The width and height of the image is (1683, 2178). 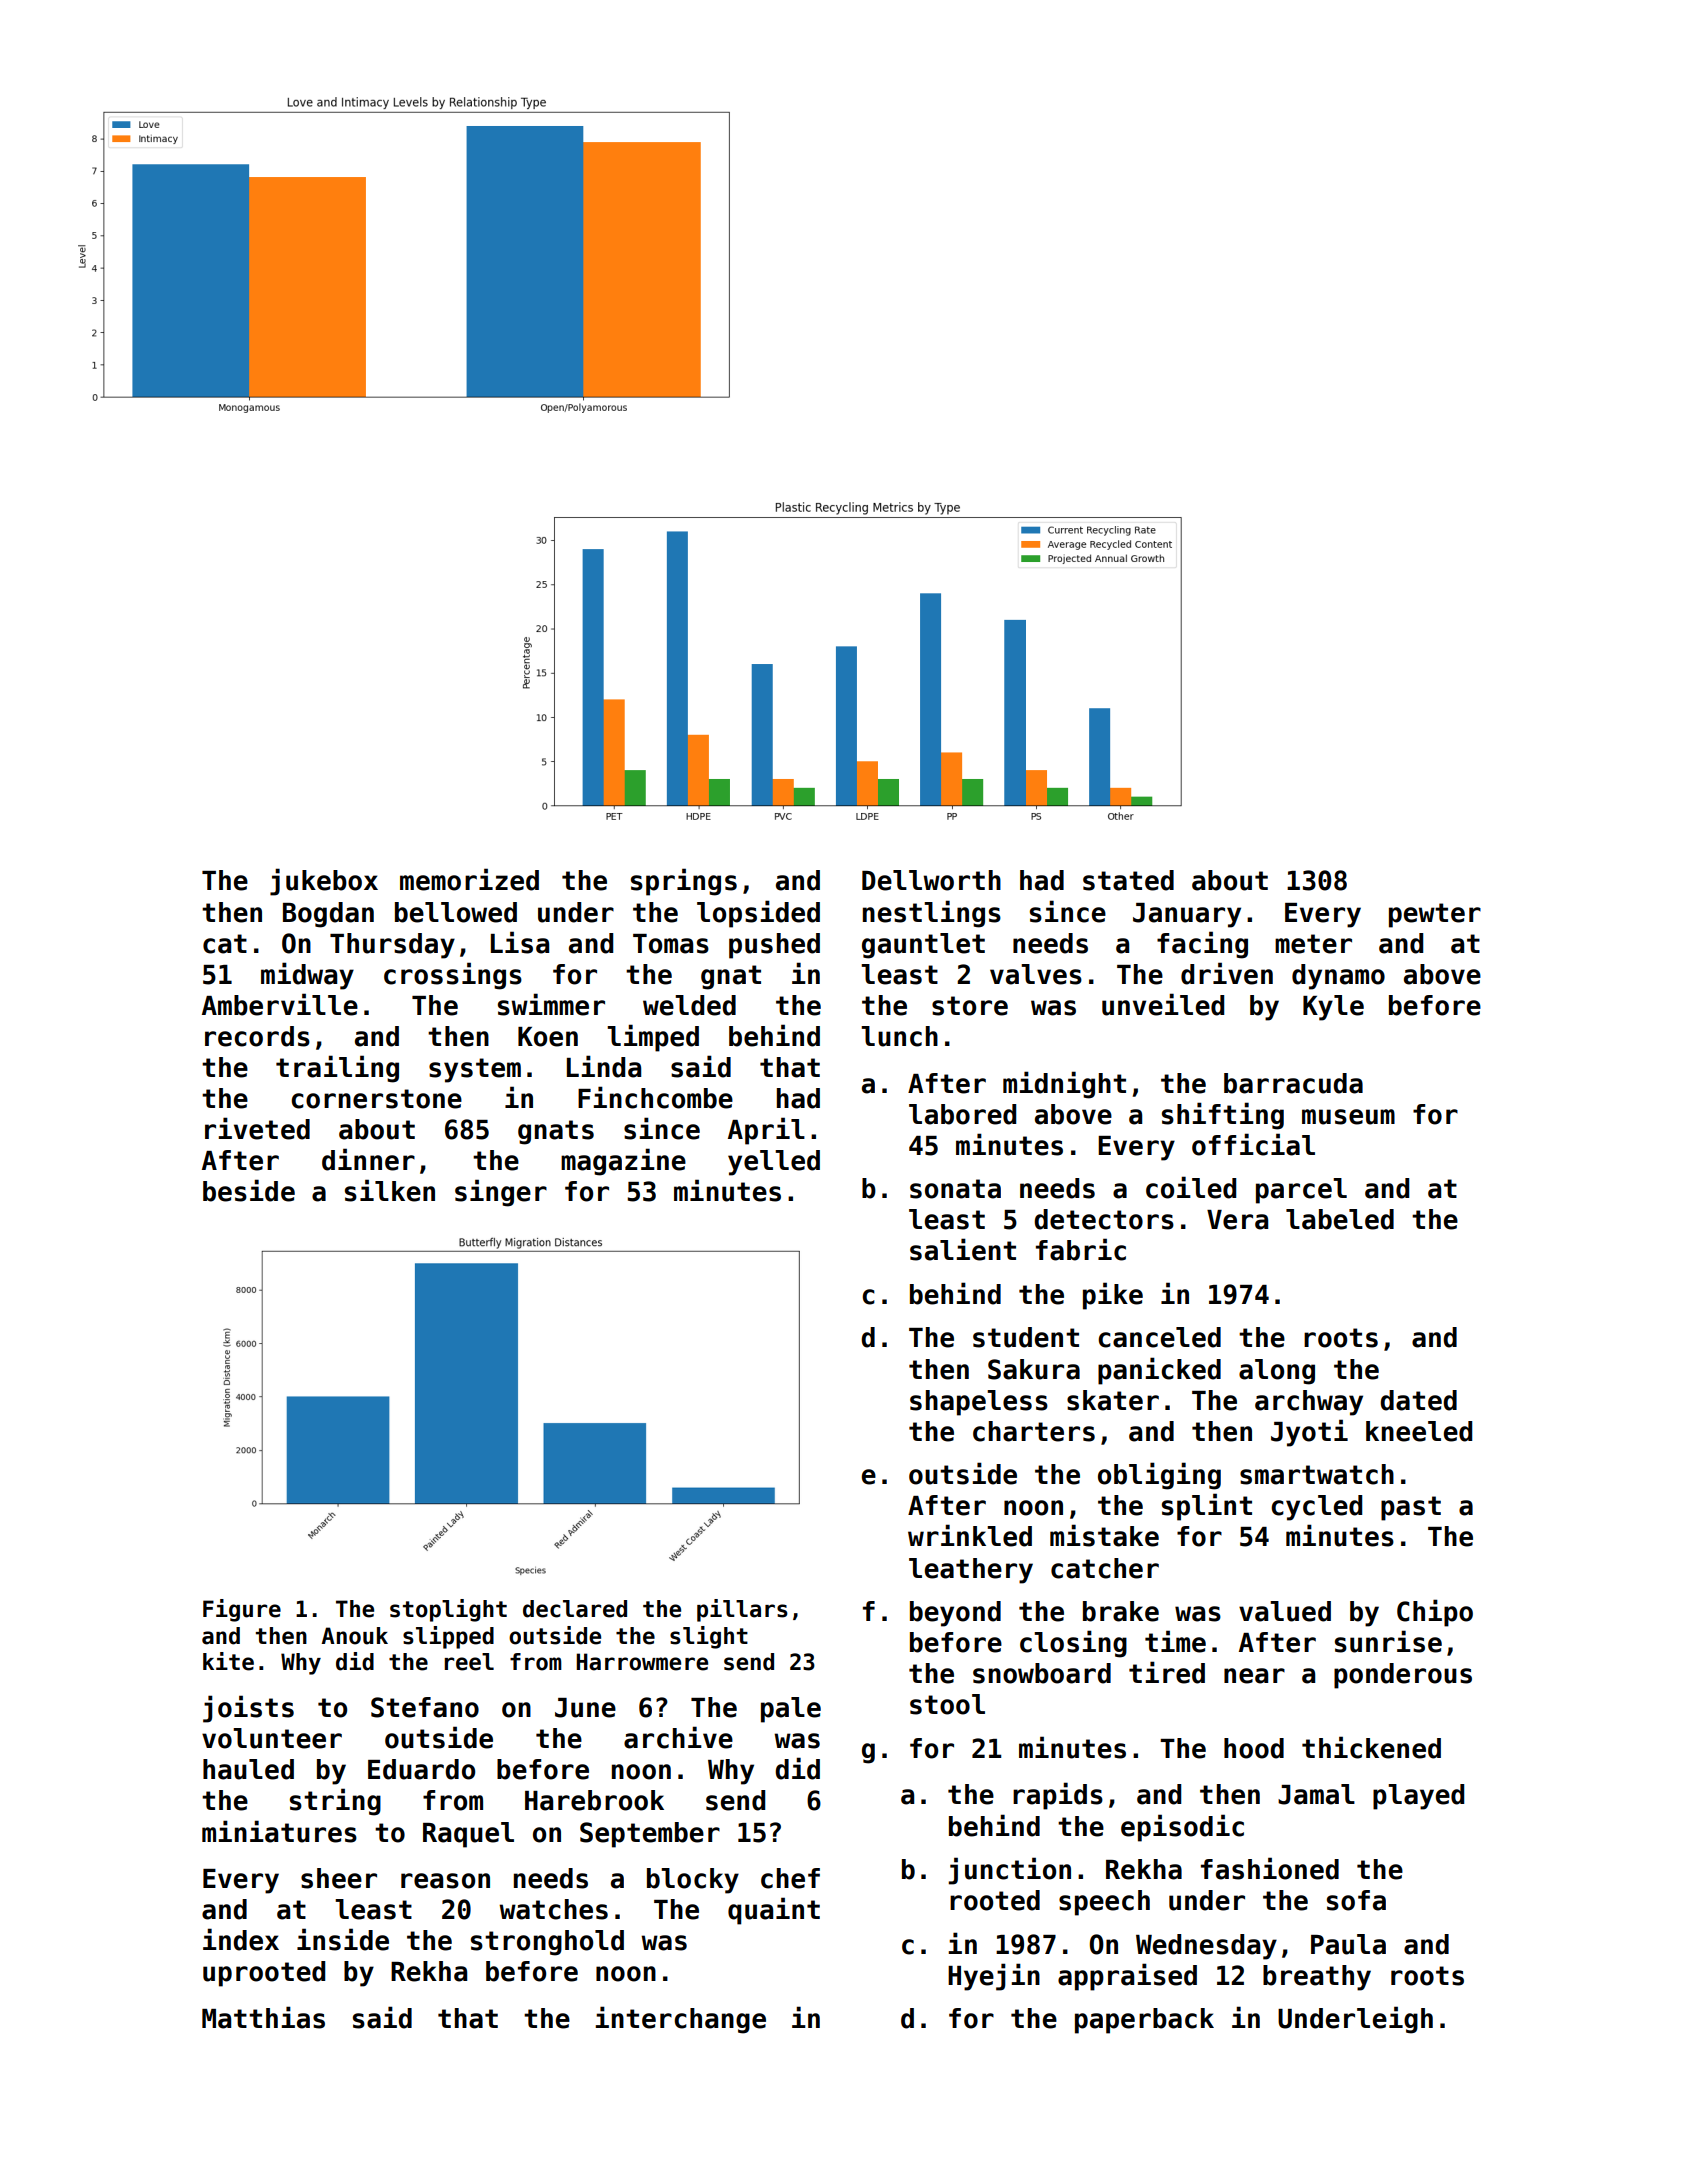 I want to click on Jamal, so click(x=1316, y=1794).
